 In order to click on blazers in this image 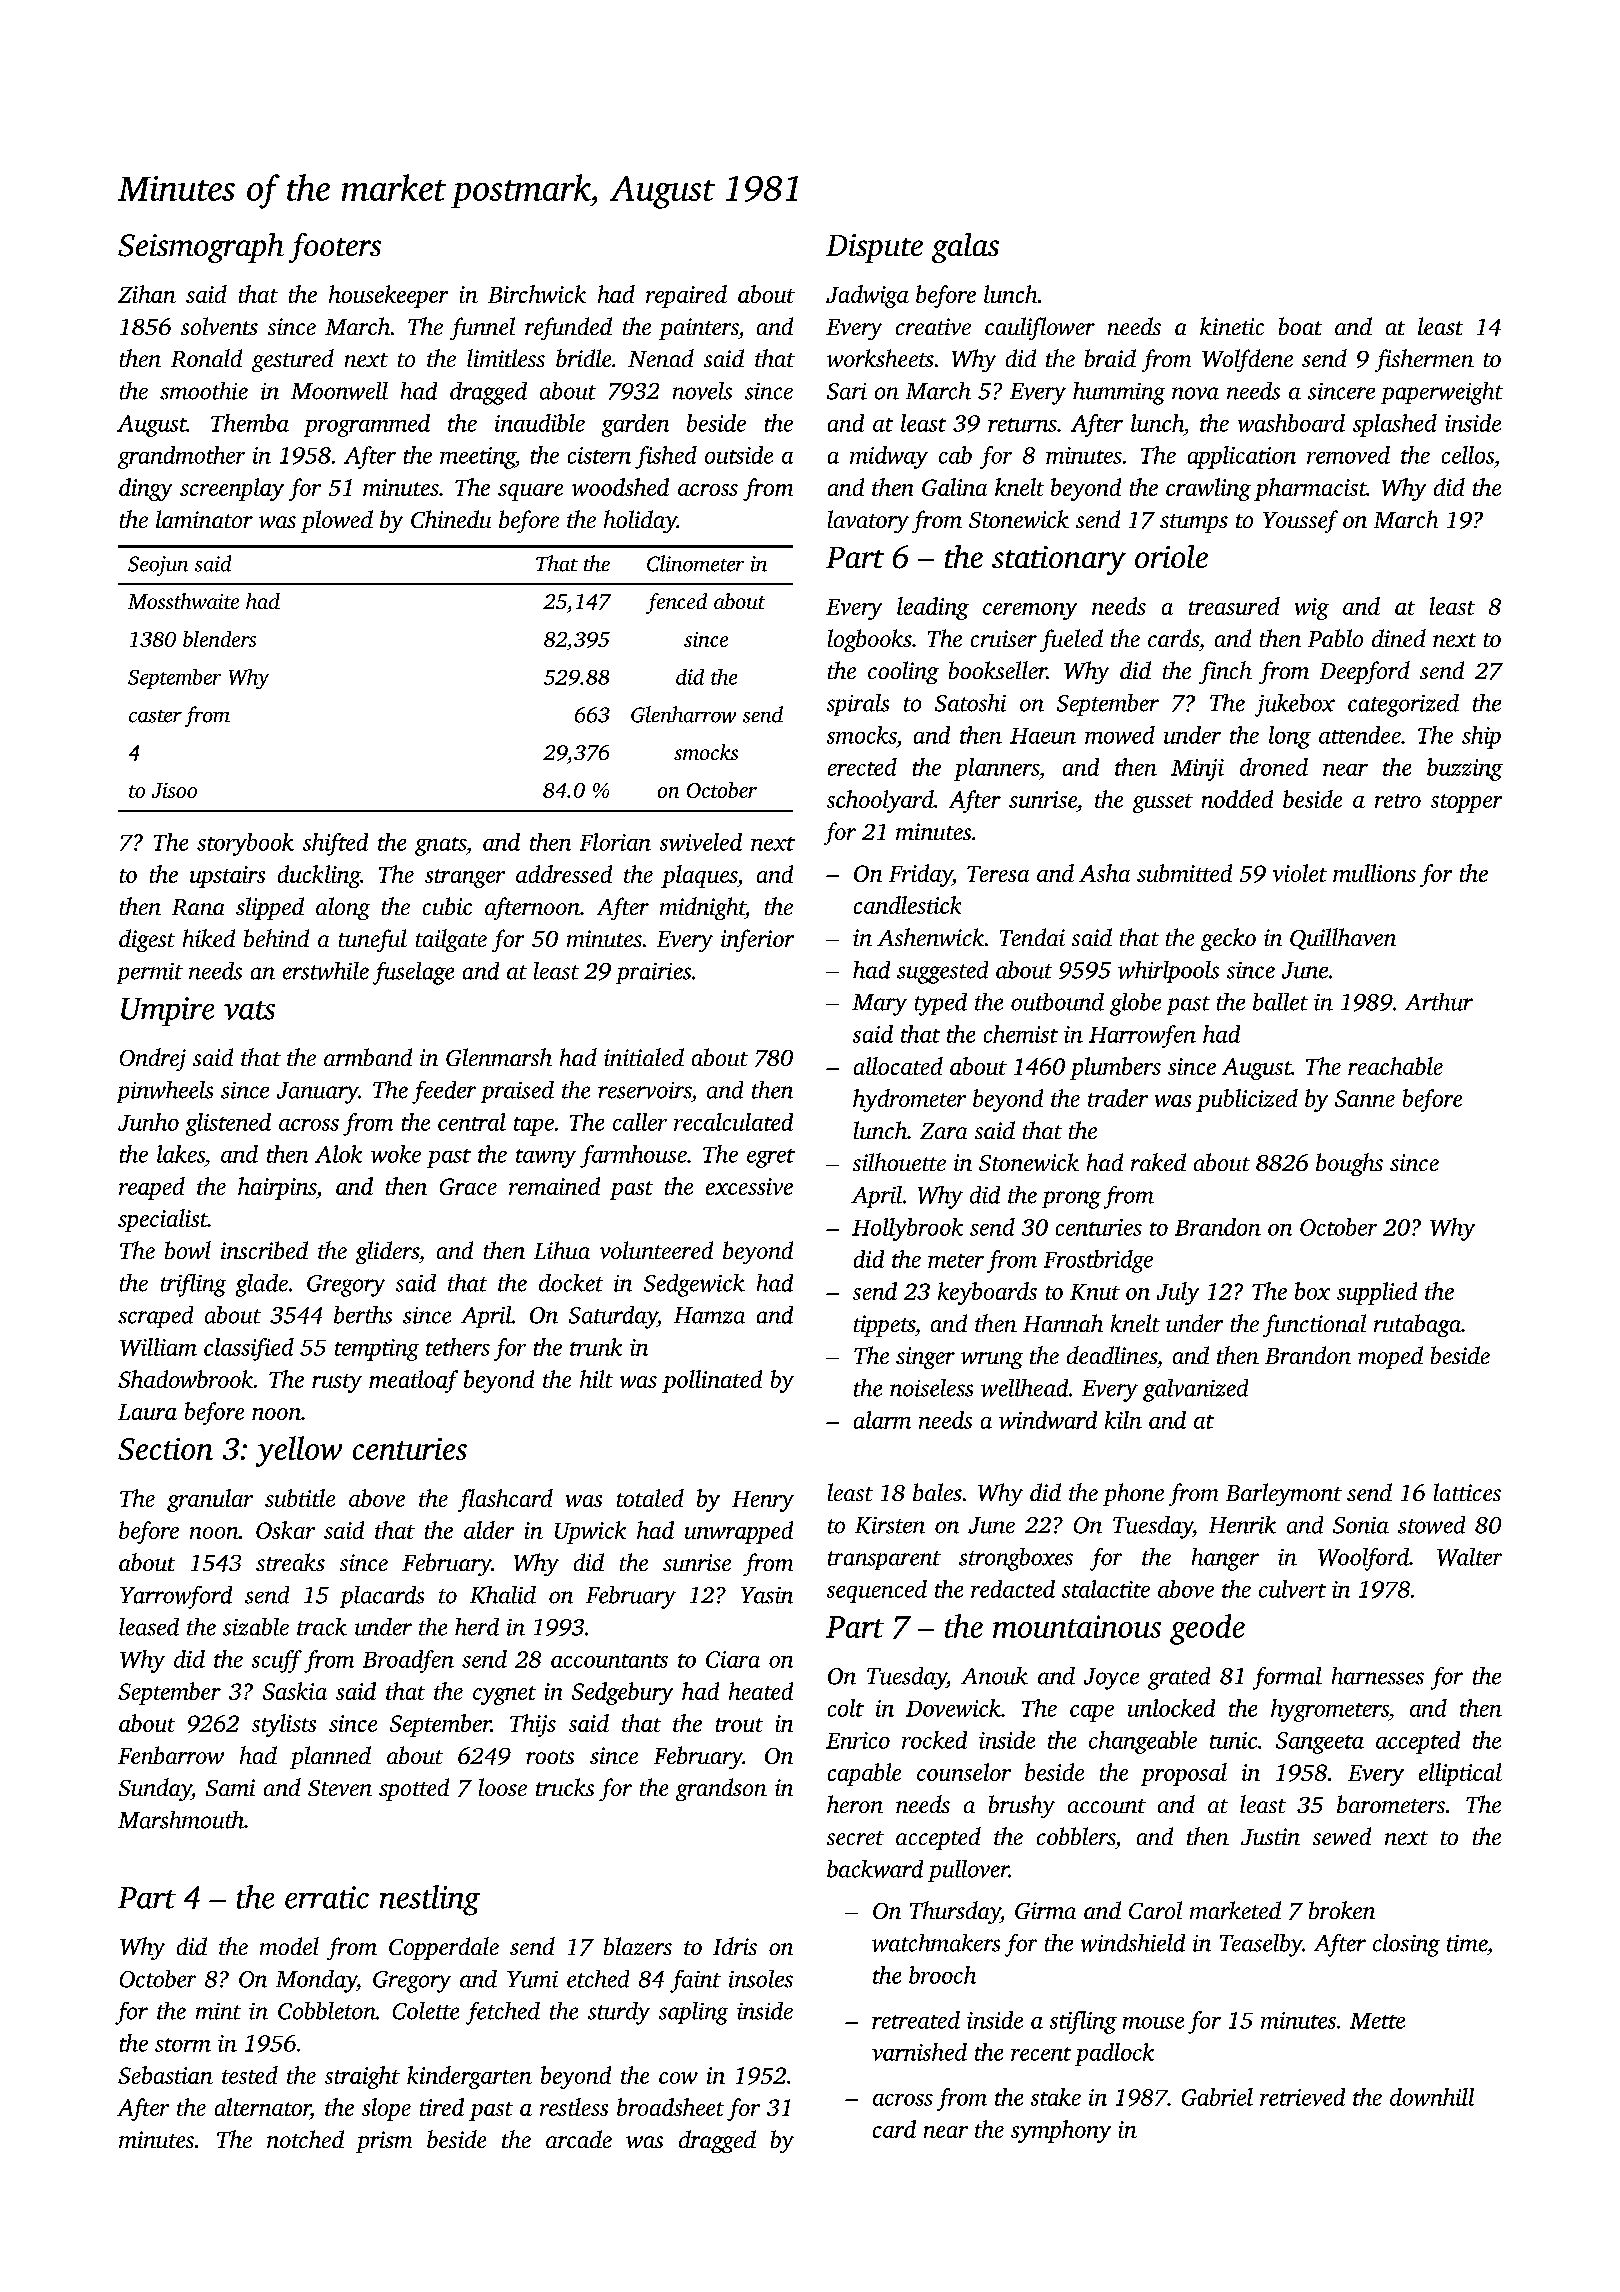, I will do `click(638, 1946)`.
